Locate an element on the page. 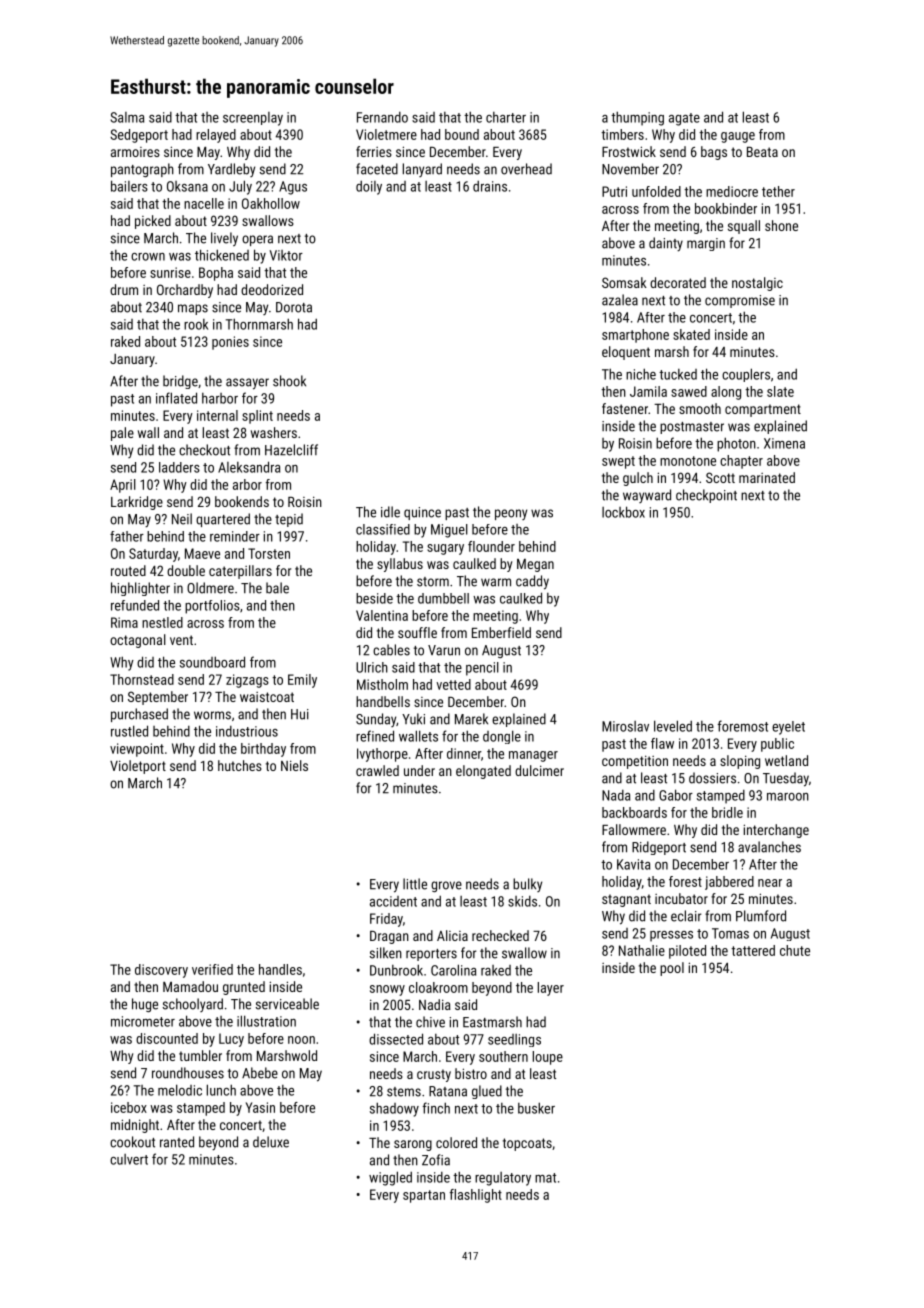 This document has width=924, height=1308. eyelet is located at coordinates (788, 728).
